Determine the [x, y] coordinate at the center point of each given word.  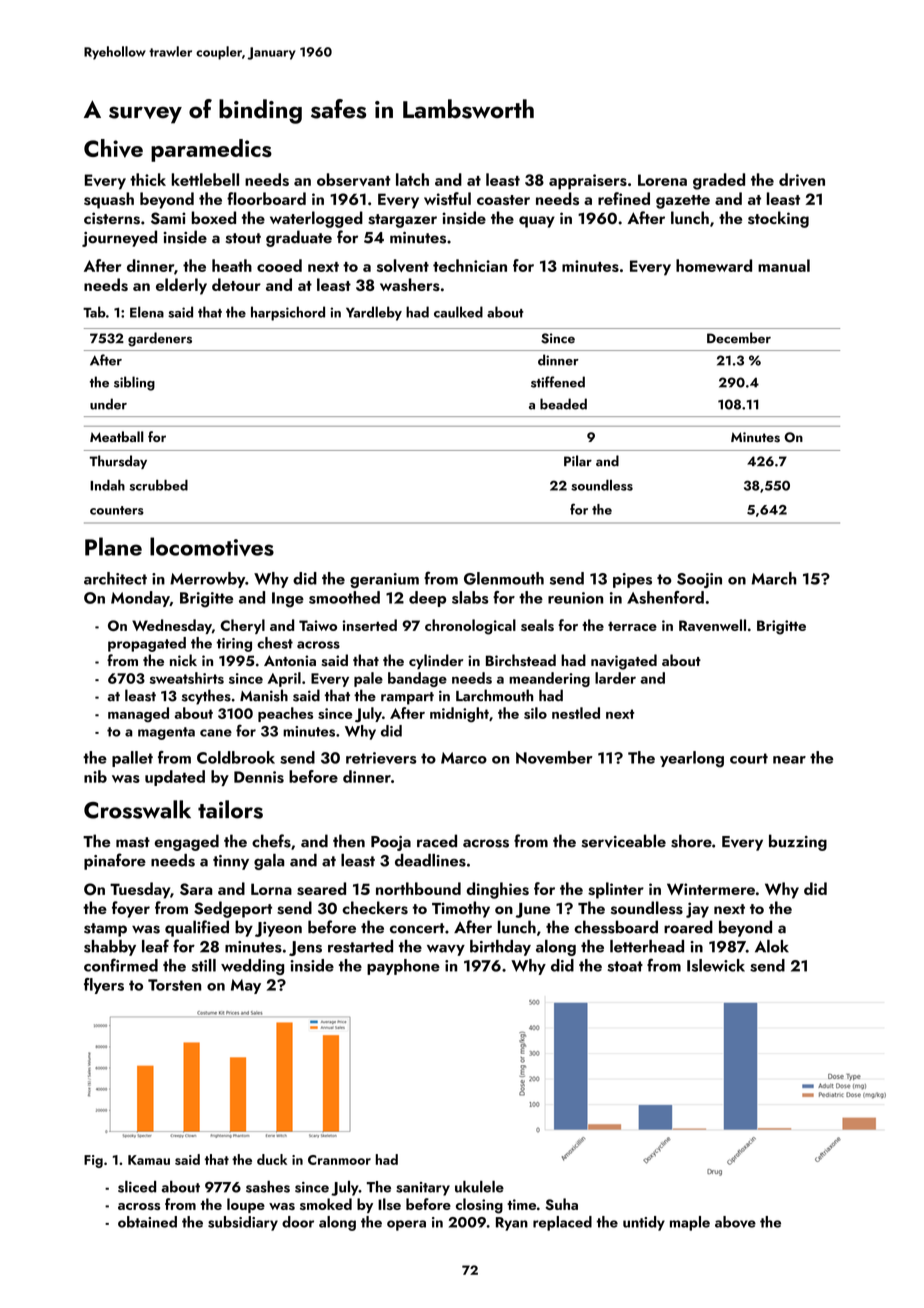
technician [470, 265]
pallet [132, 759]
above [735, 1222]
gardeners [160, 339]
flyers [104, 986]
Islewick [716, 965]
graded [719, 181]
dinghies [497, 890]
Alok [772, 946]
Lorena [662, 180]
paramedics [211, 150]
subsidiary [243, 1223]
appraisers [588, 182]
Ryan [512, 1224]
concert [417, 928]
